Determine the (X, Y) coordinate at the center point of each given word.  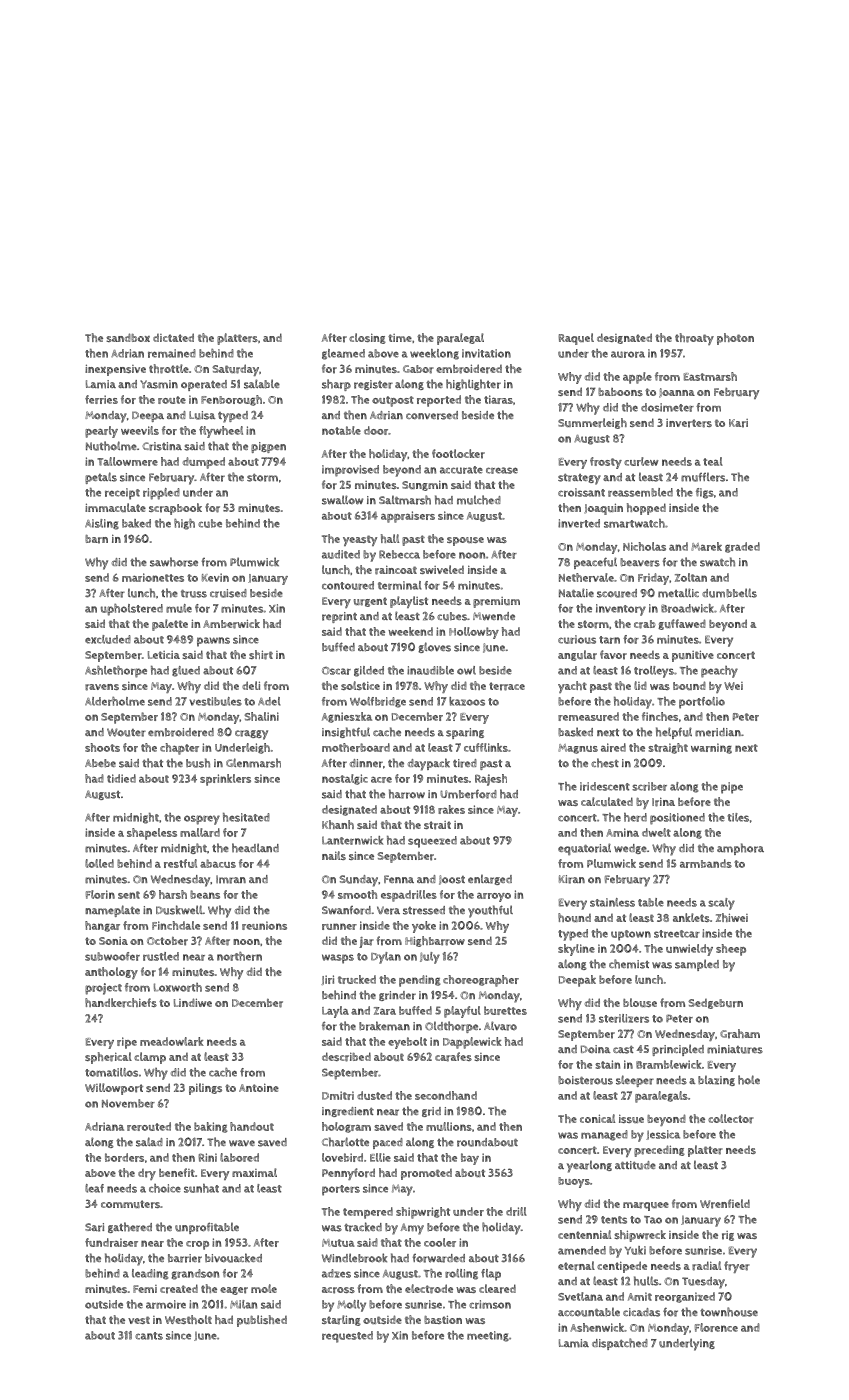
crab (644, 624)
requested (347, 1337)
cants (149, 1336)
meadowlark (172, 1041)
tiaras (498, 399)
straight (668, 748)
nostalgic (345, 779)
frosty (606, 463)
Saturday (235, 370)
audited (341, 554)
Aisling (102, 524)
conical (597, 1118)
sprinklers (225, 780)
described (346, 1057)
